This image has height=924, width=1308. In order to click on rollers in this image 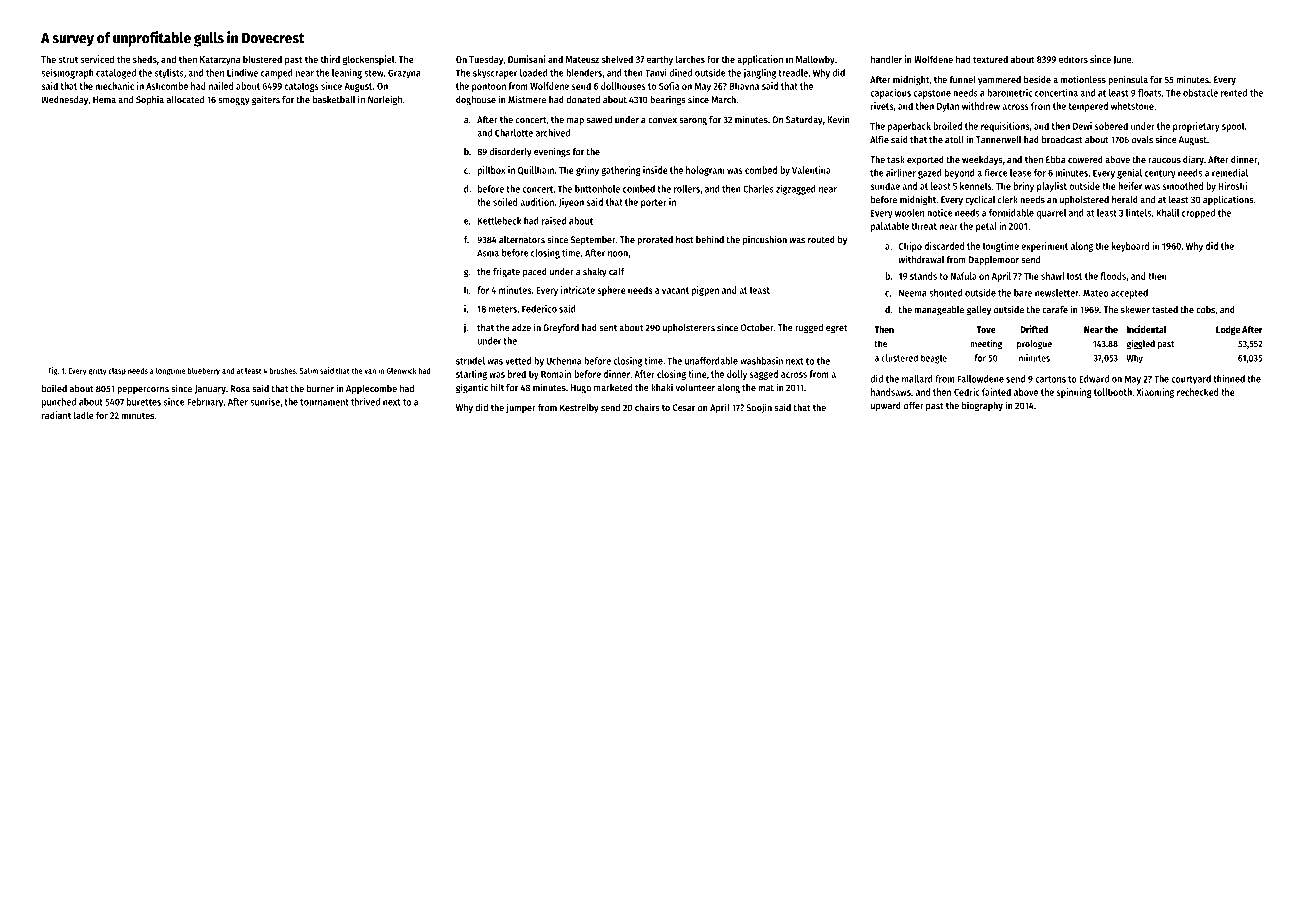, I will do `click(687, 189)`.
